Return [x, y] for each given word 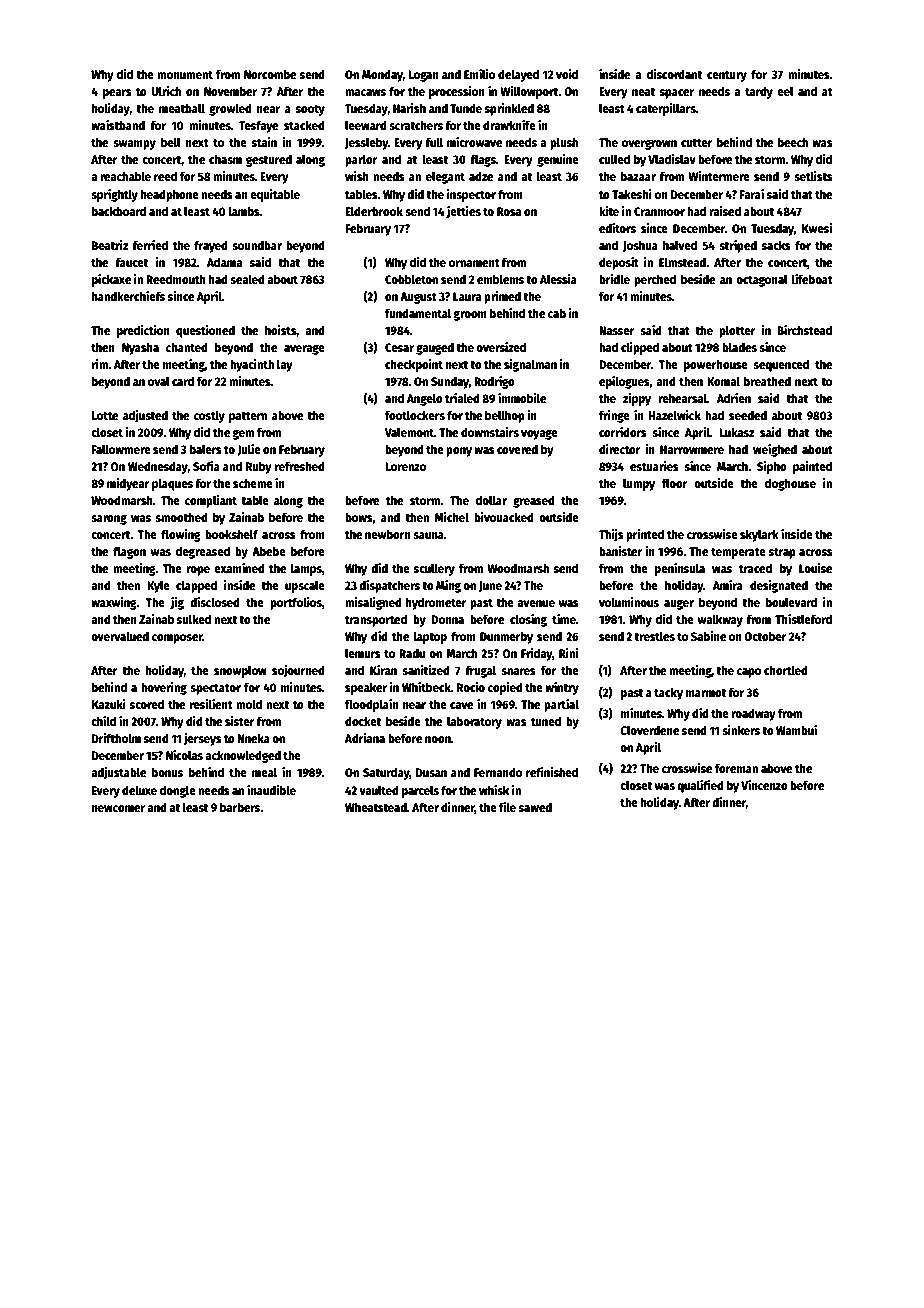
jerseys [202, 739]
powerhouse [716, 365]
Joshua [640, 246]
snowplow [240, 671]
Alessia [558, 279]
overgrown [649, 144]
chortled [786, 670]
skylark [759, 535]
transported [376, 620]
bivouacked [504, 517]
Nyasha [140, 348]
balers [206, 449]
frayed [211, 246]
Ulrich [166, 91]
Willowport [530, 92]
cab [557, 313]
